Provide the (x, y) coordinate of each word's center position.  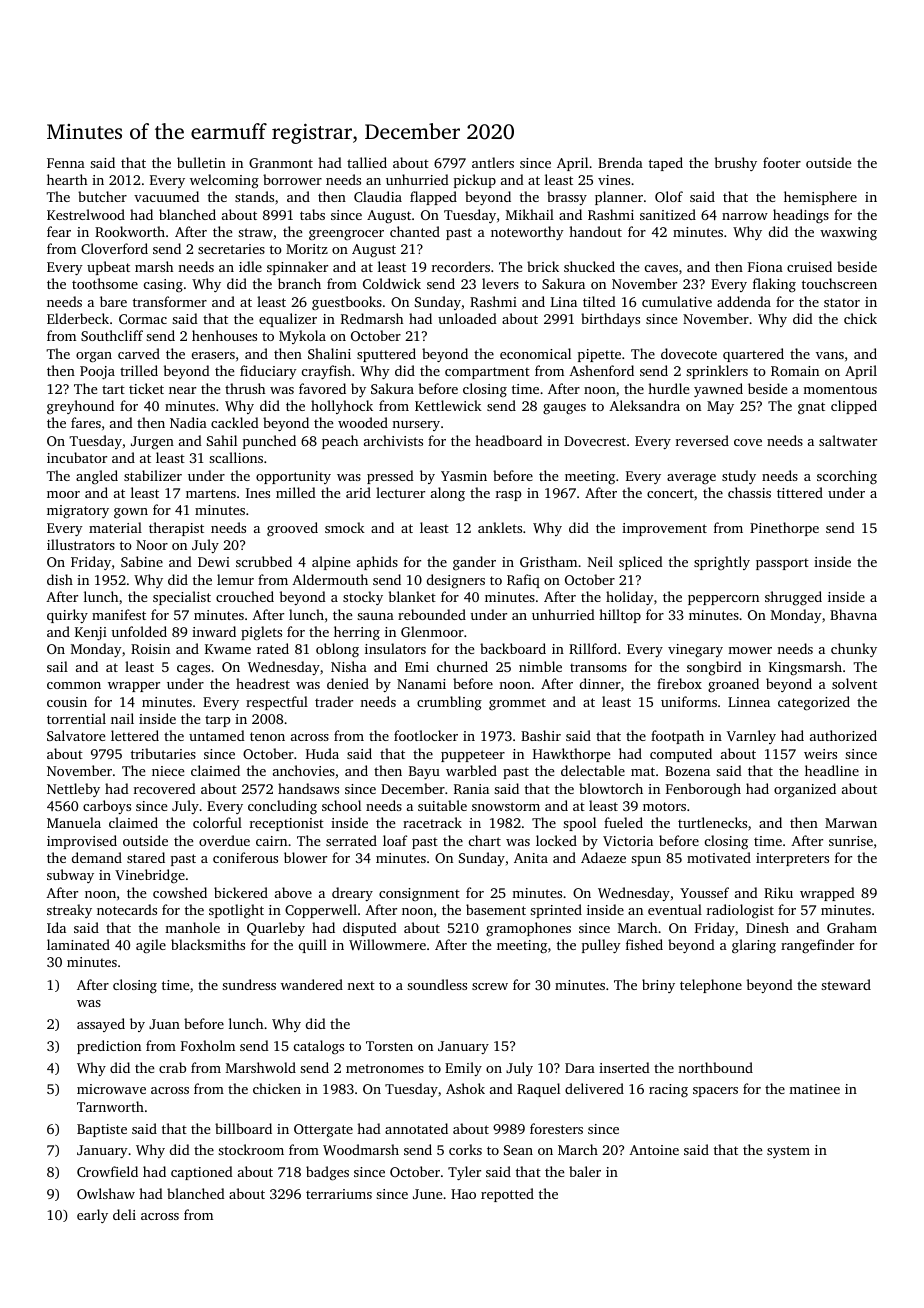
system (788, 1152)
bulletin (201, 162)
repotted (507, 1195)
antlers (493, 162)
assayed (101, 1025)
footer (782, 162)
